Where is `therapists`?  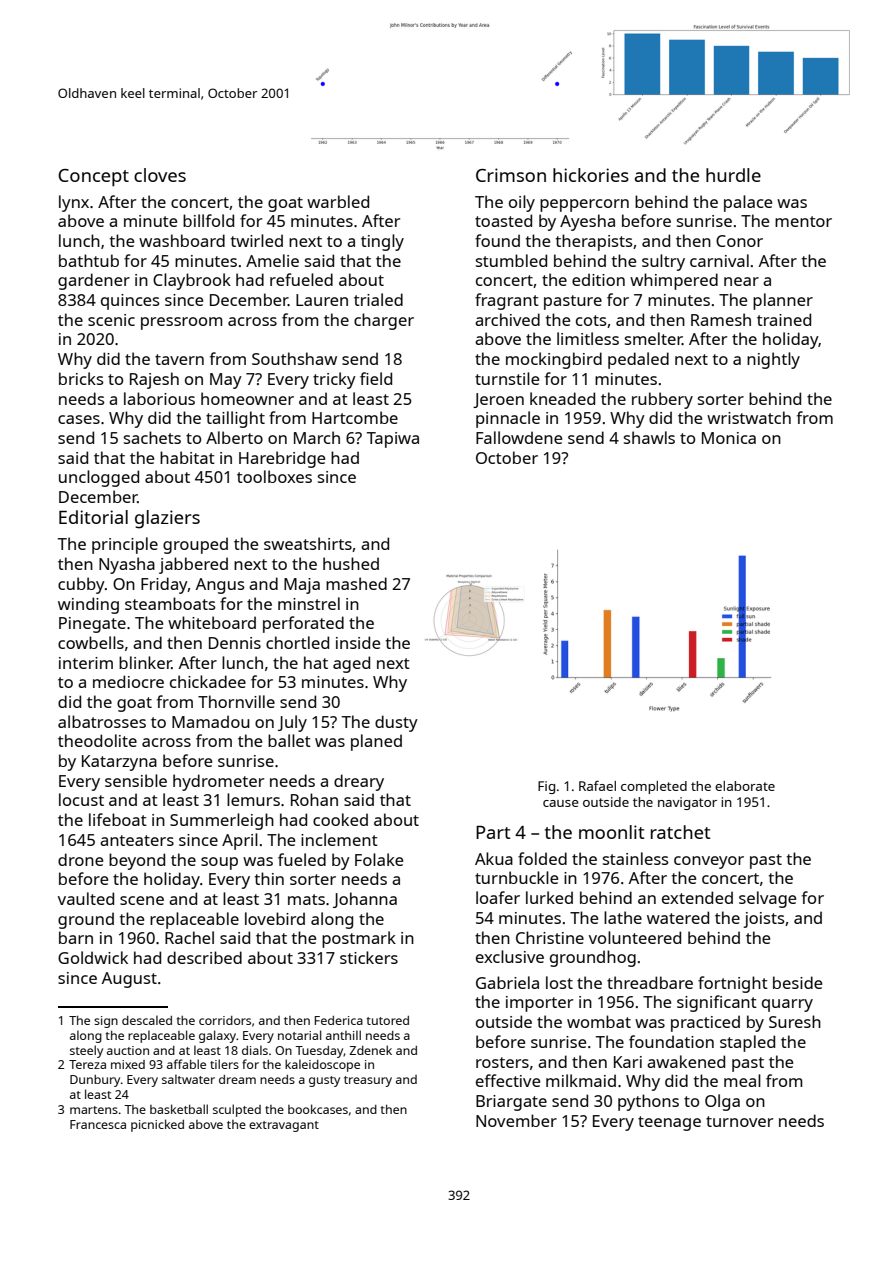 therapists is located at coordinates (594, 242).
